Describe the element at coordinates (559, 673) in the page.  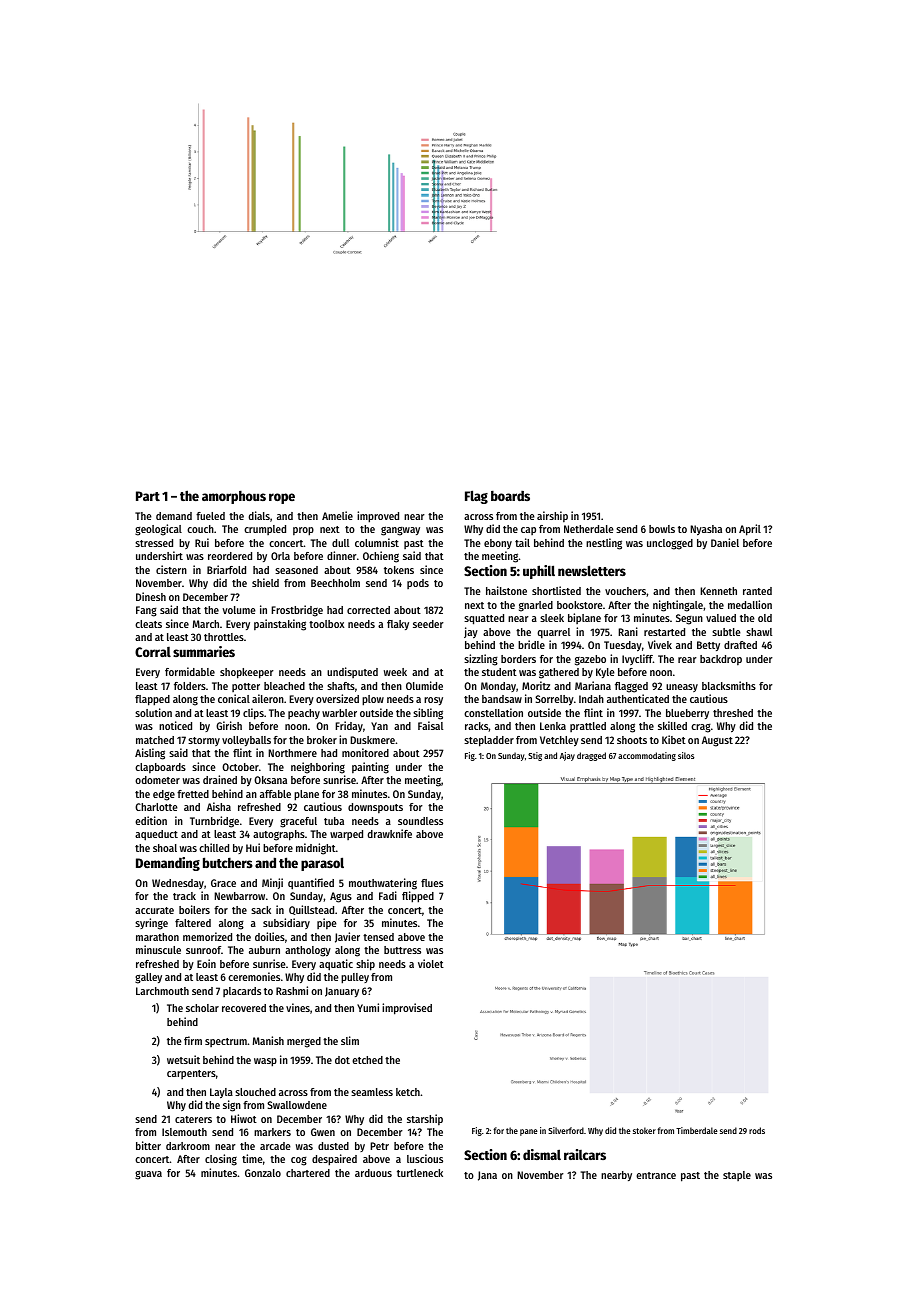
I see `gathered` at that location.
